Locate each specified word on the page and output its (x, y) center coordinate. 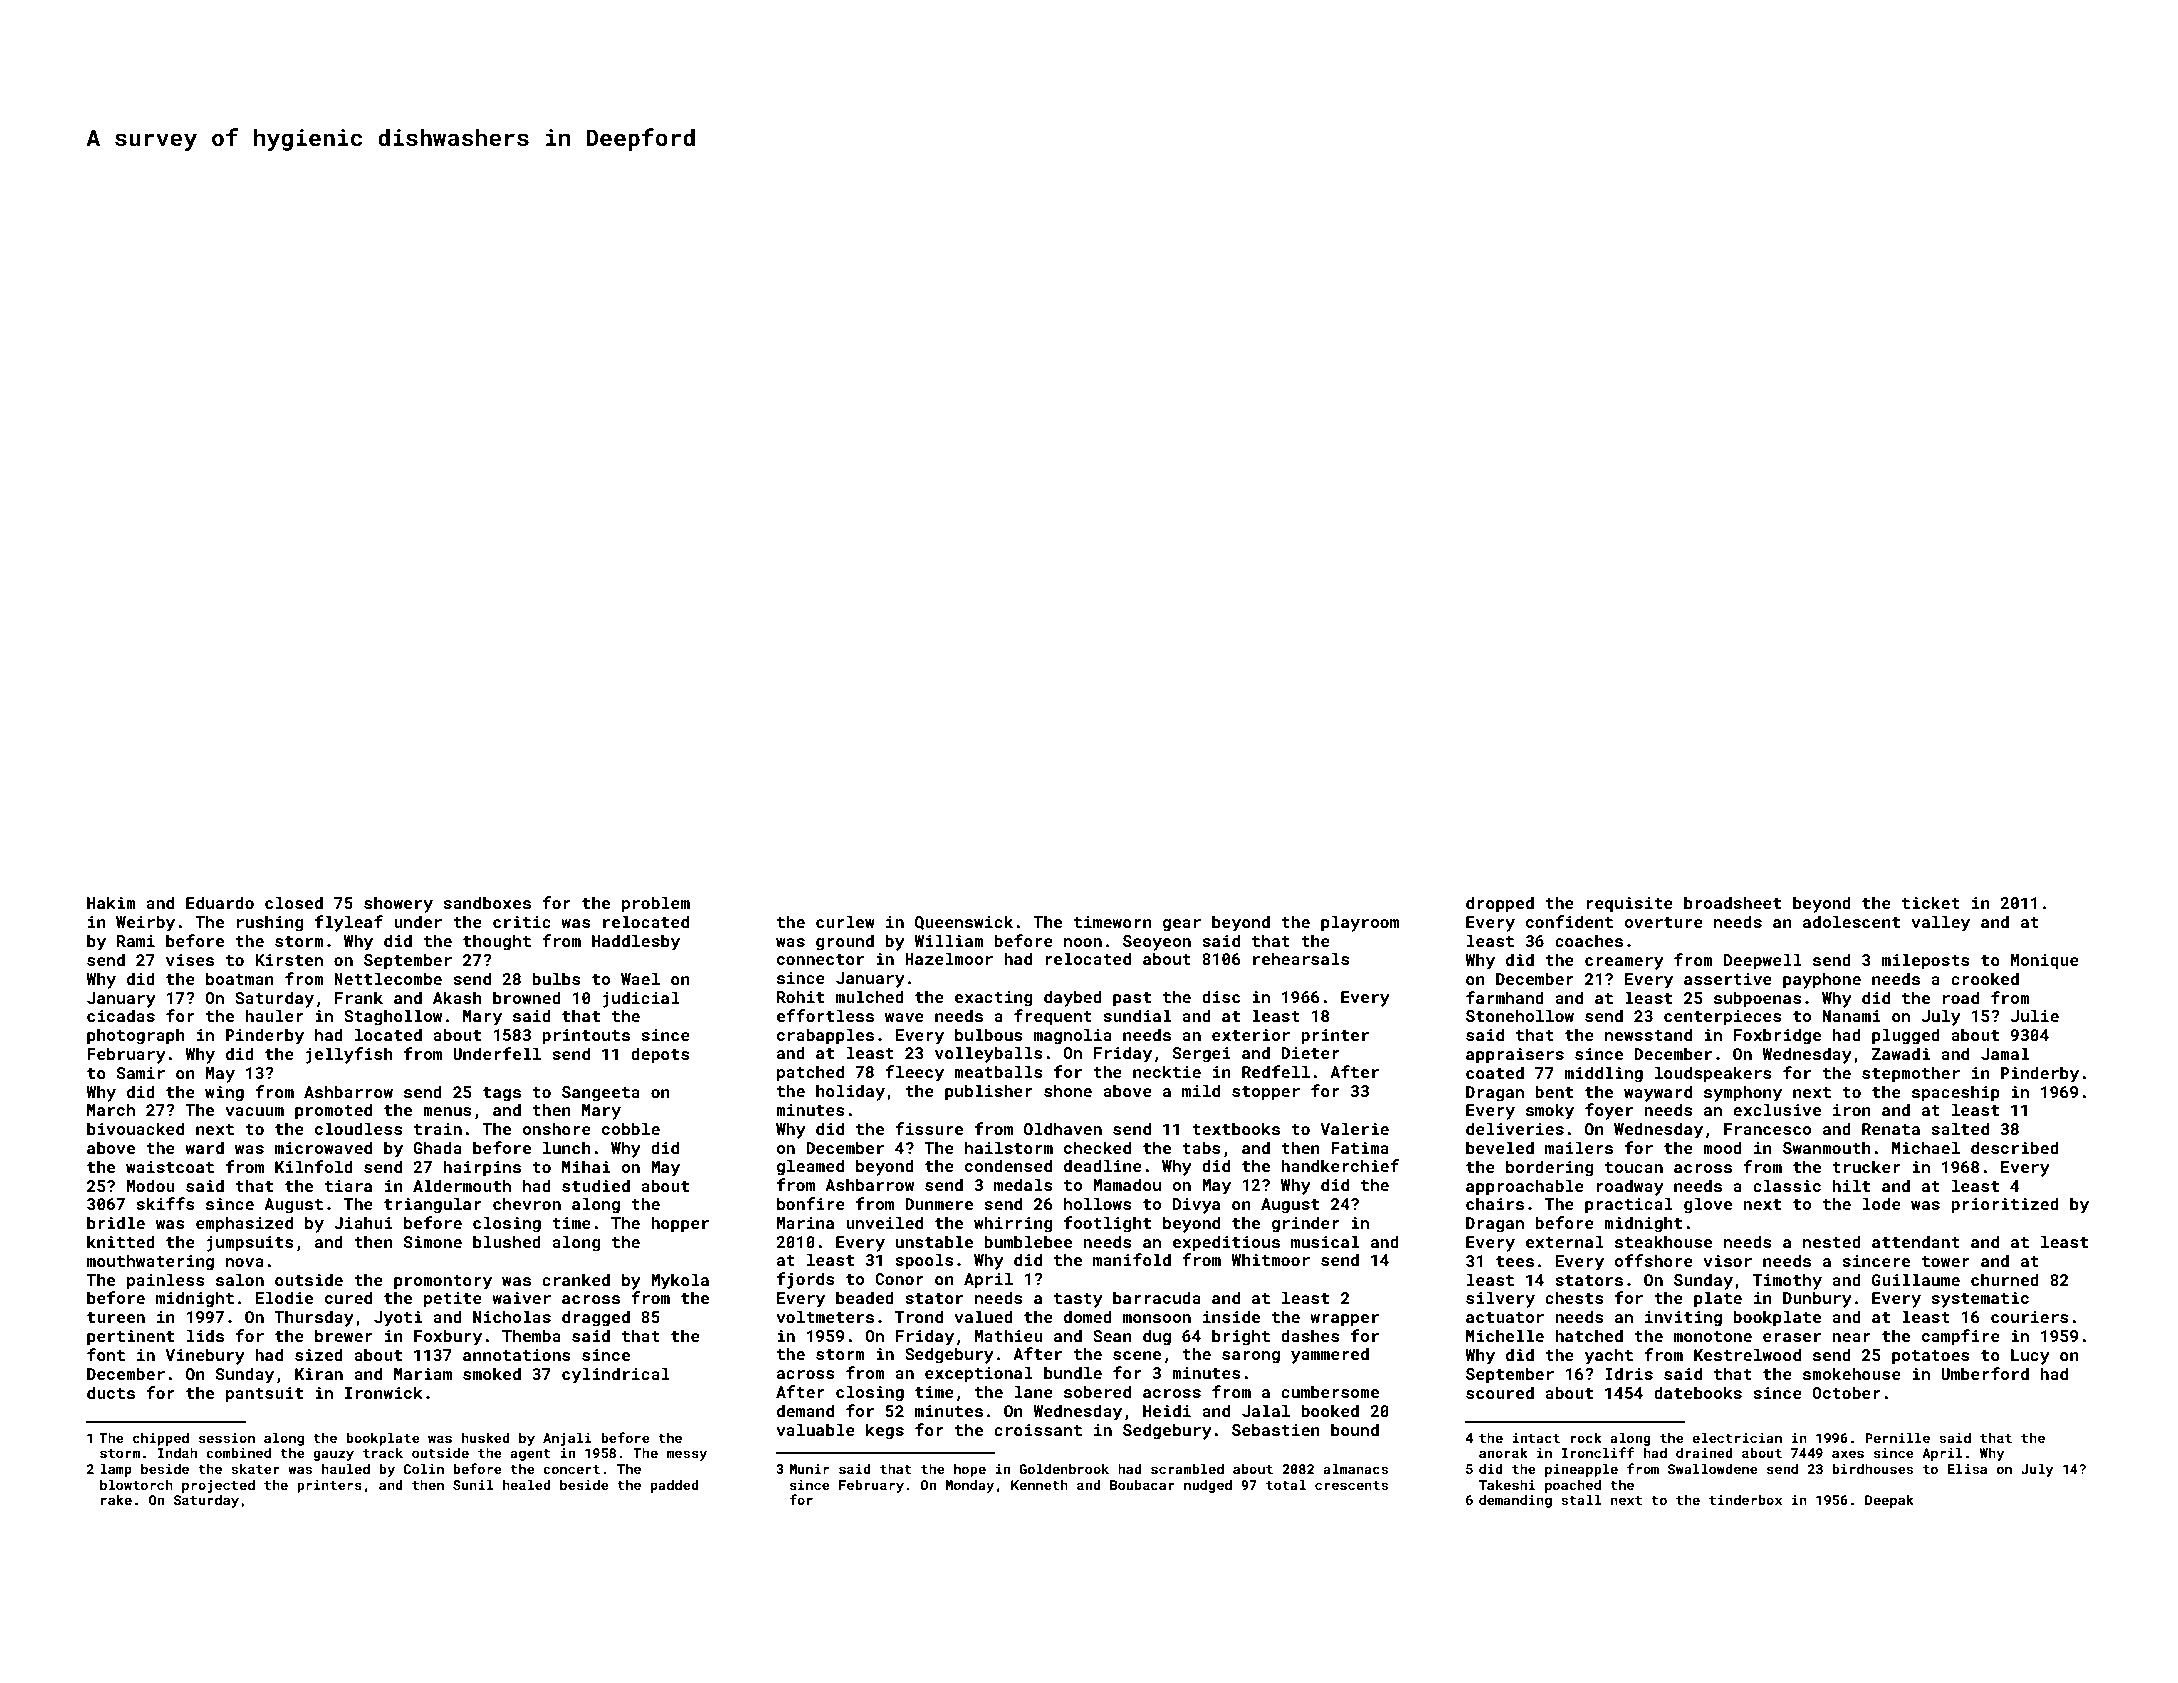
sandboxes (487, 902)
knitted (121, 1241)
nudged (1208, 1486)
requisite (1629, 905)
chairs (1495, 1203)
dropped (1500, 904)
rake (116, 1499)
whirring (1013, 1224)
